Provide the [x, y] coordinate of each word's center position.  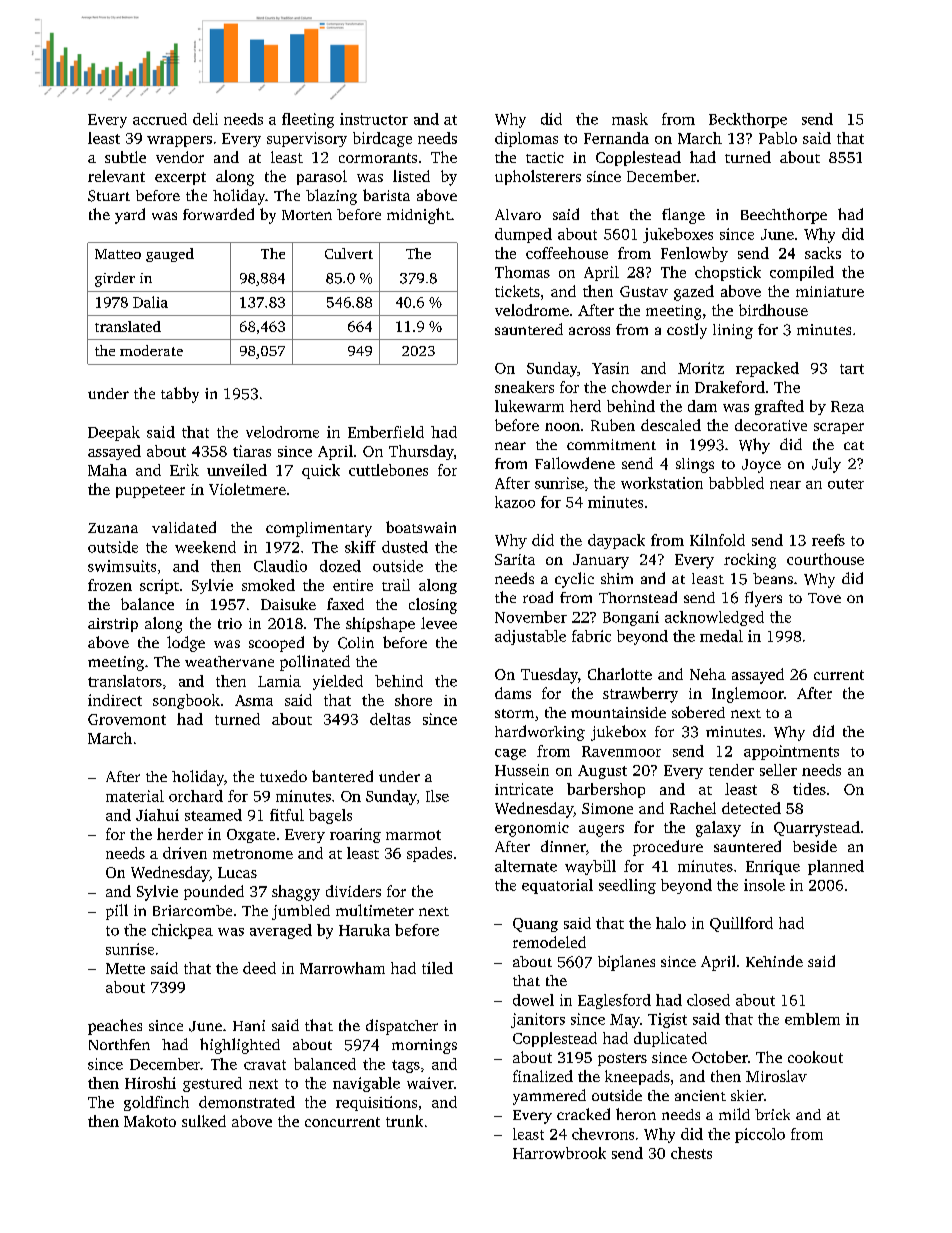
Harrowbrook [559, 1153]
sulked [204, 1121]
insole [764, 885]
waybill [590, 867]
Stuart [109, 196]
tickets [517, 291]
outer [846, 484]
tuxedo [283, 776]
